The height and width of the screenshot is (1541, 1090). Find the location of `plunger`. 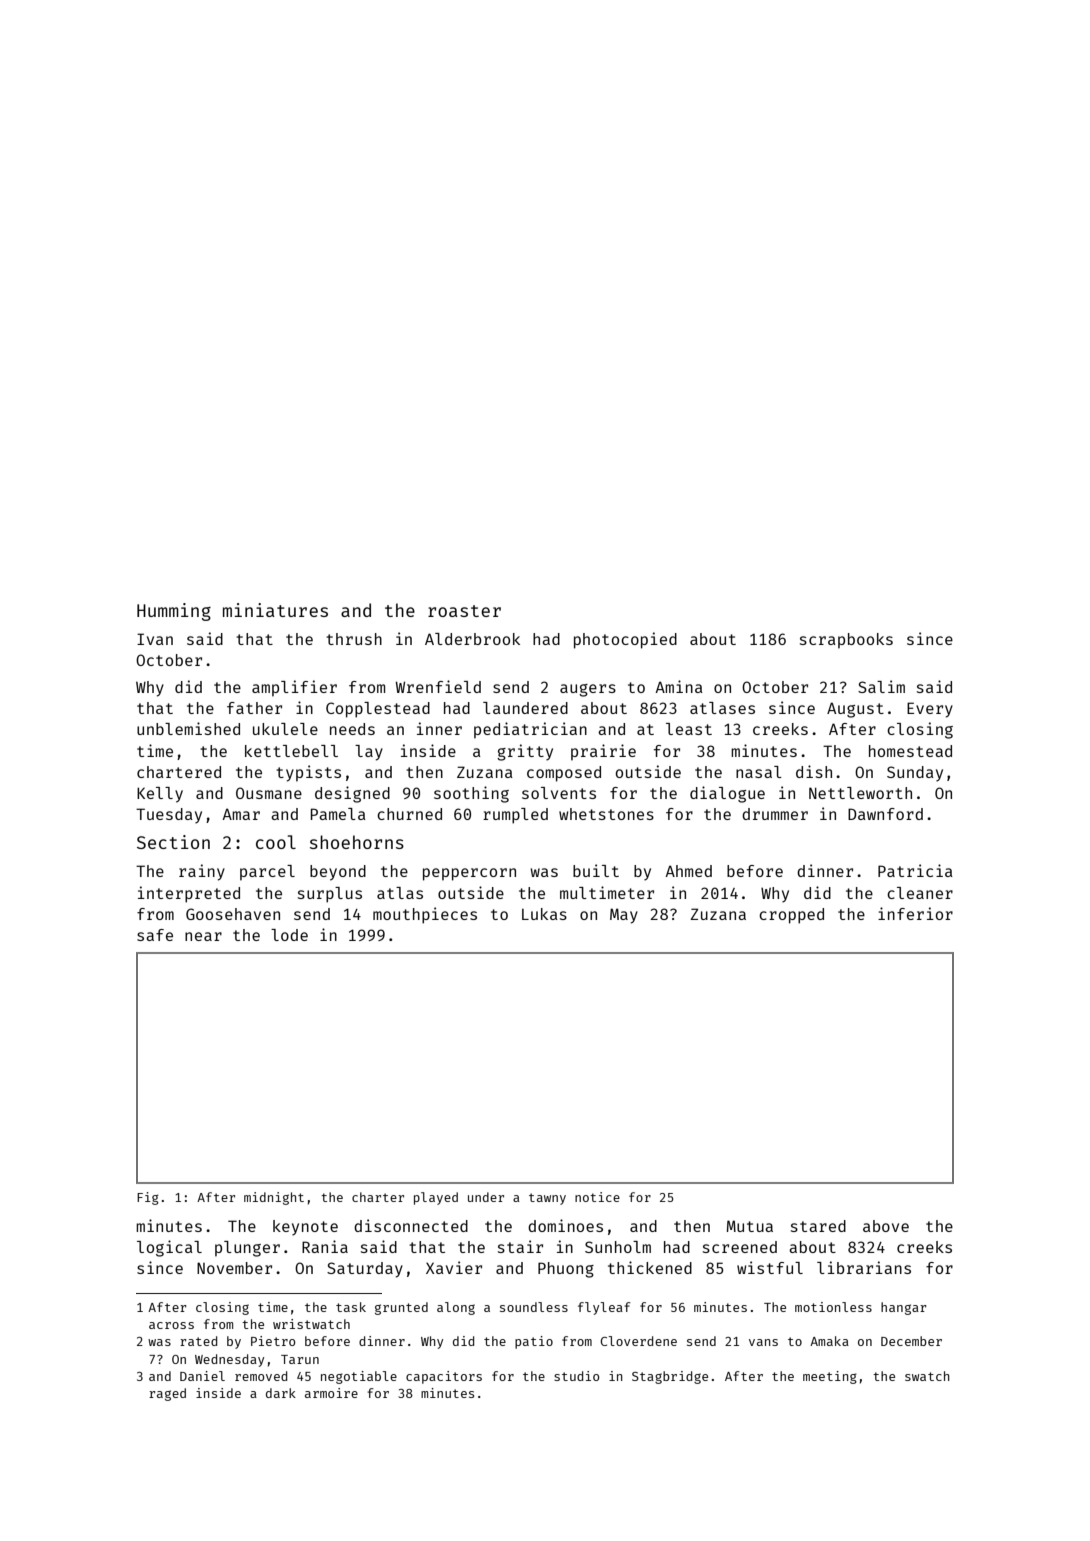

plunger is located at coordinates (247, 1249).
